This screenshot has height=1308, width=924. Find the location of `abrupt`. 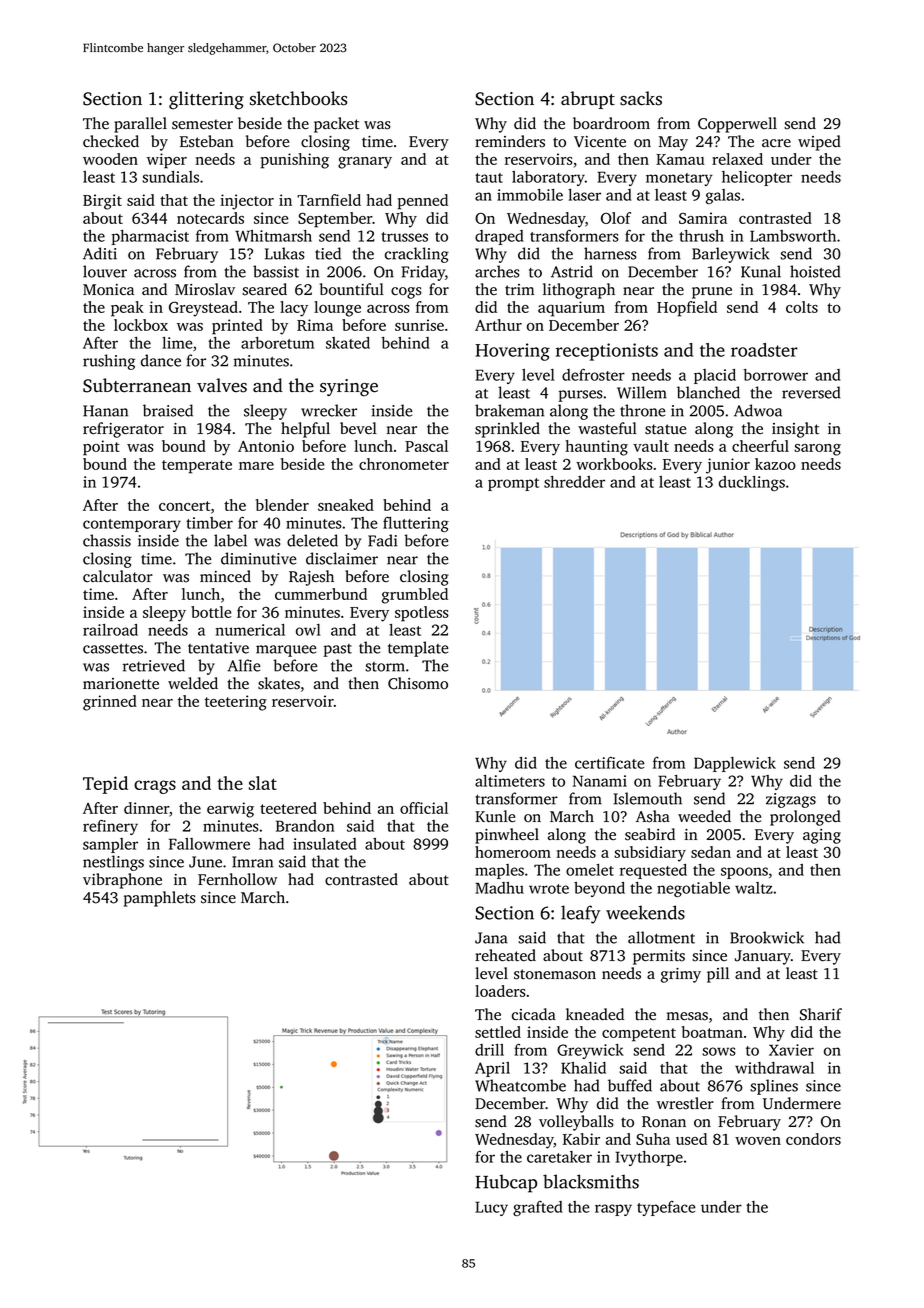

abrupt is located at coordinates (588, 100).
